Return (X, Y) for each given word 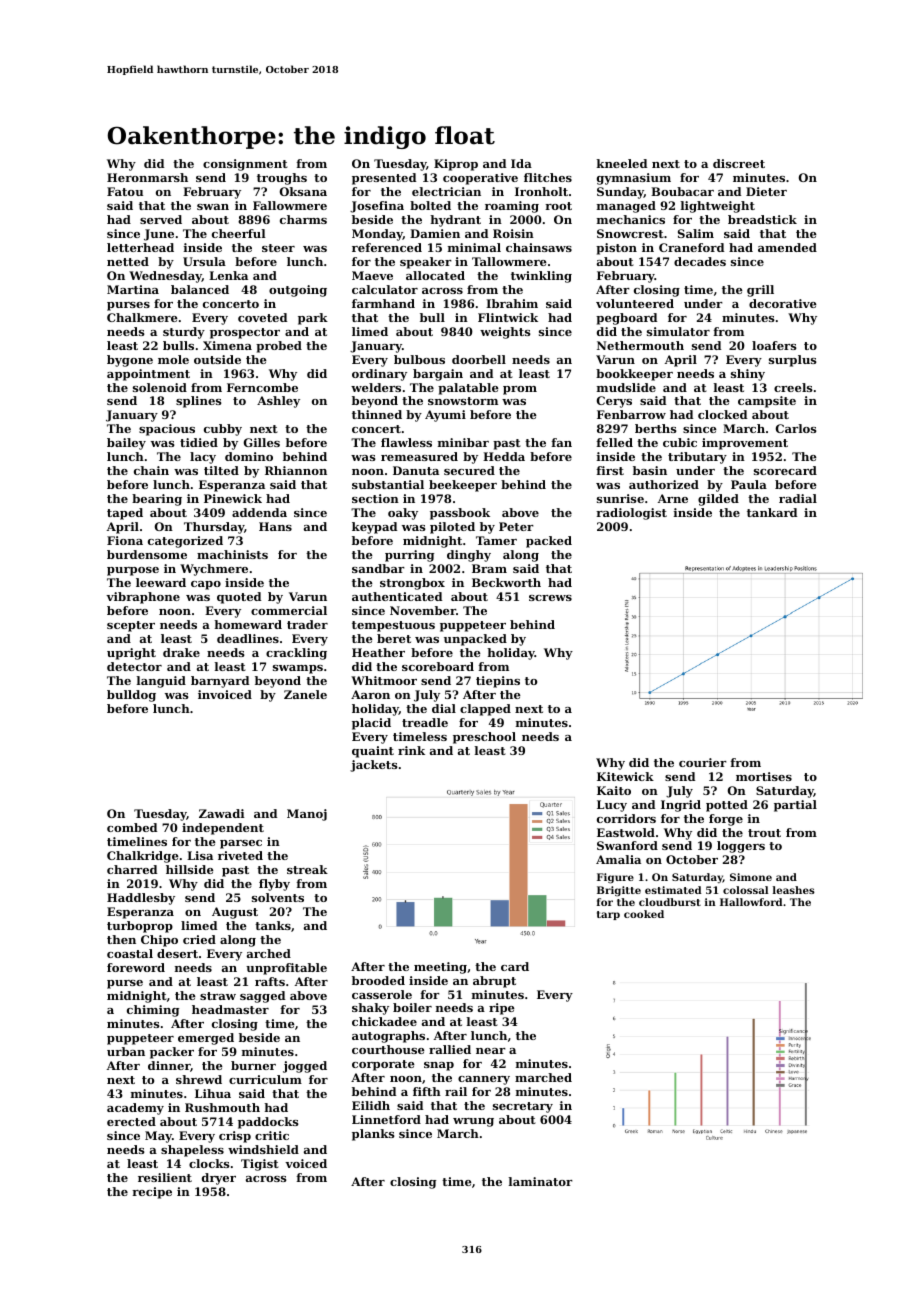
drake (181, 652)
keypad (374, 528)
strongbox (412, 584)
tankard (772, 512)
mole (173, 359)
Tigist (260, 1165)
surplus (793, 361)
